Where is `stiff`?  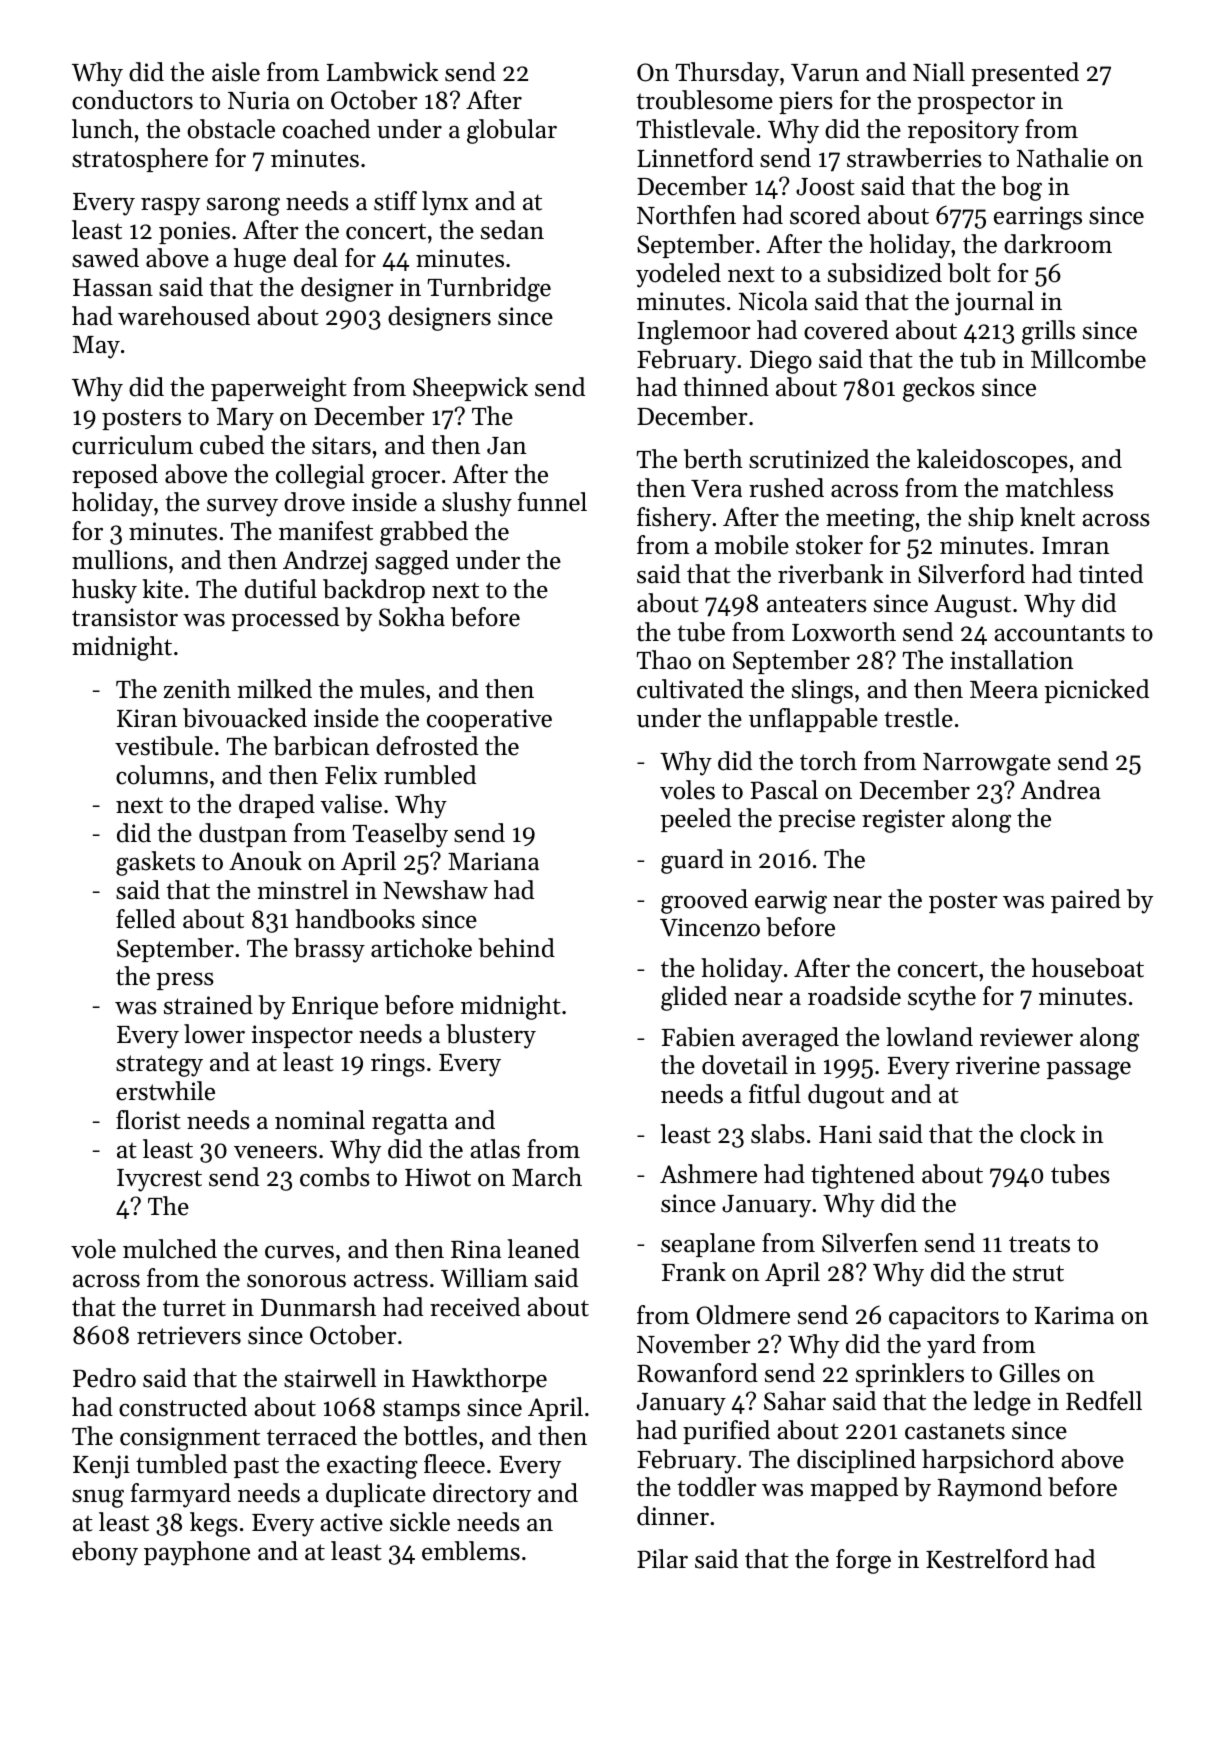
stiff is located at coordinates (395, 201).
